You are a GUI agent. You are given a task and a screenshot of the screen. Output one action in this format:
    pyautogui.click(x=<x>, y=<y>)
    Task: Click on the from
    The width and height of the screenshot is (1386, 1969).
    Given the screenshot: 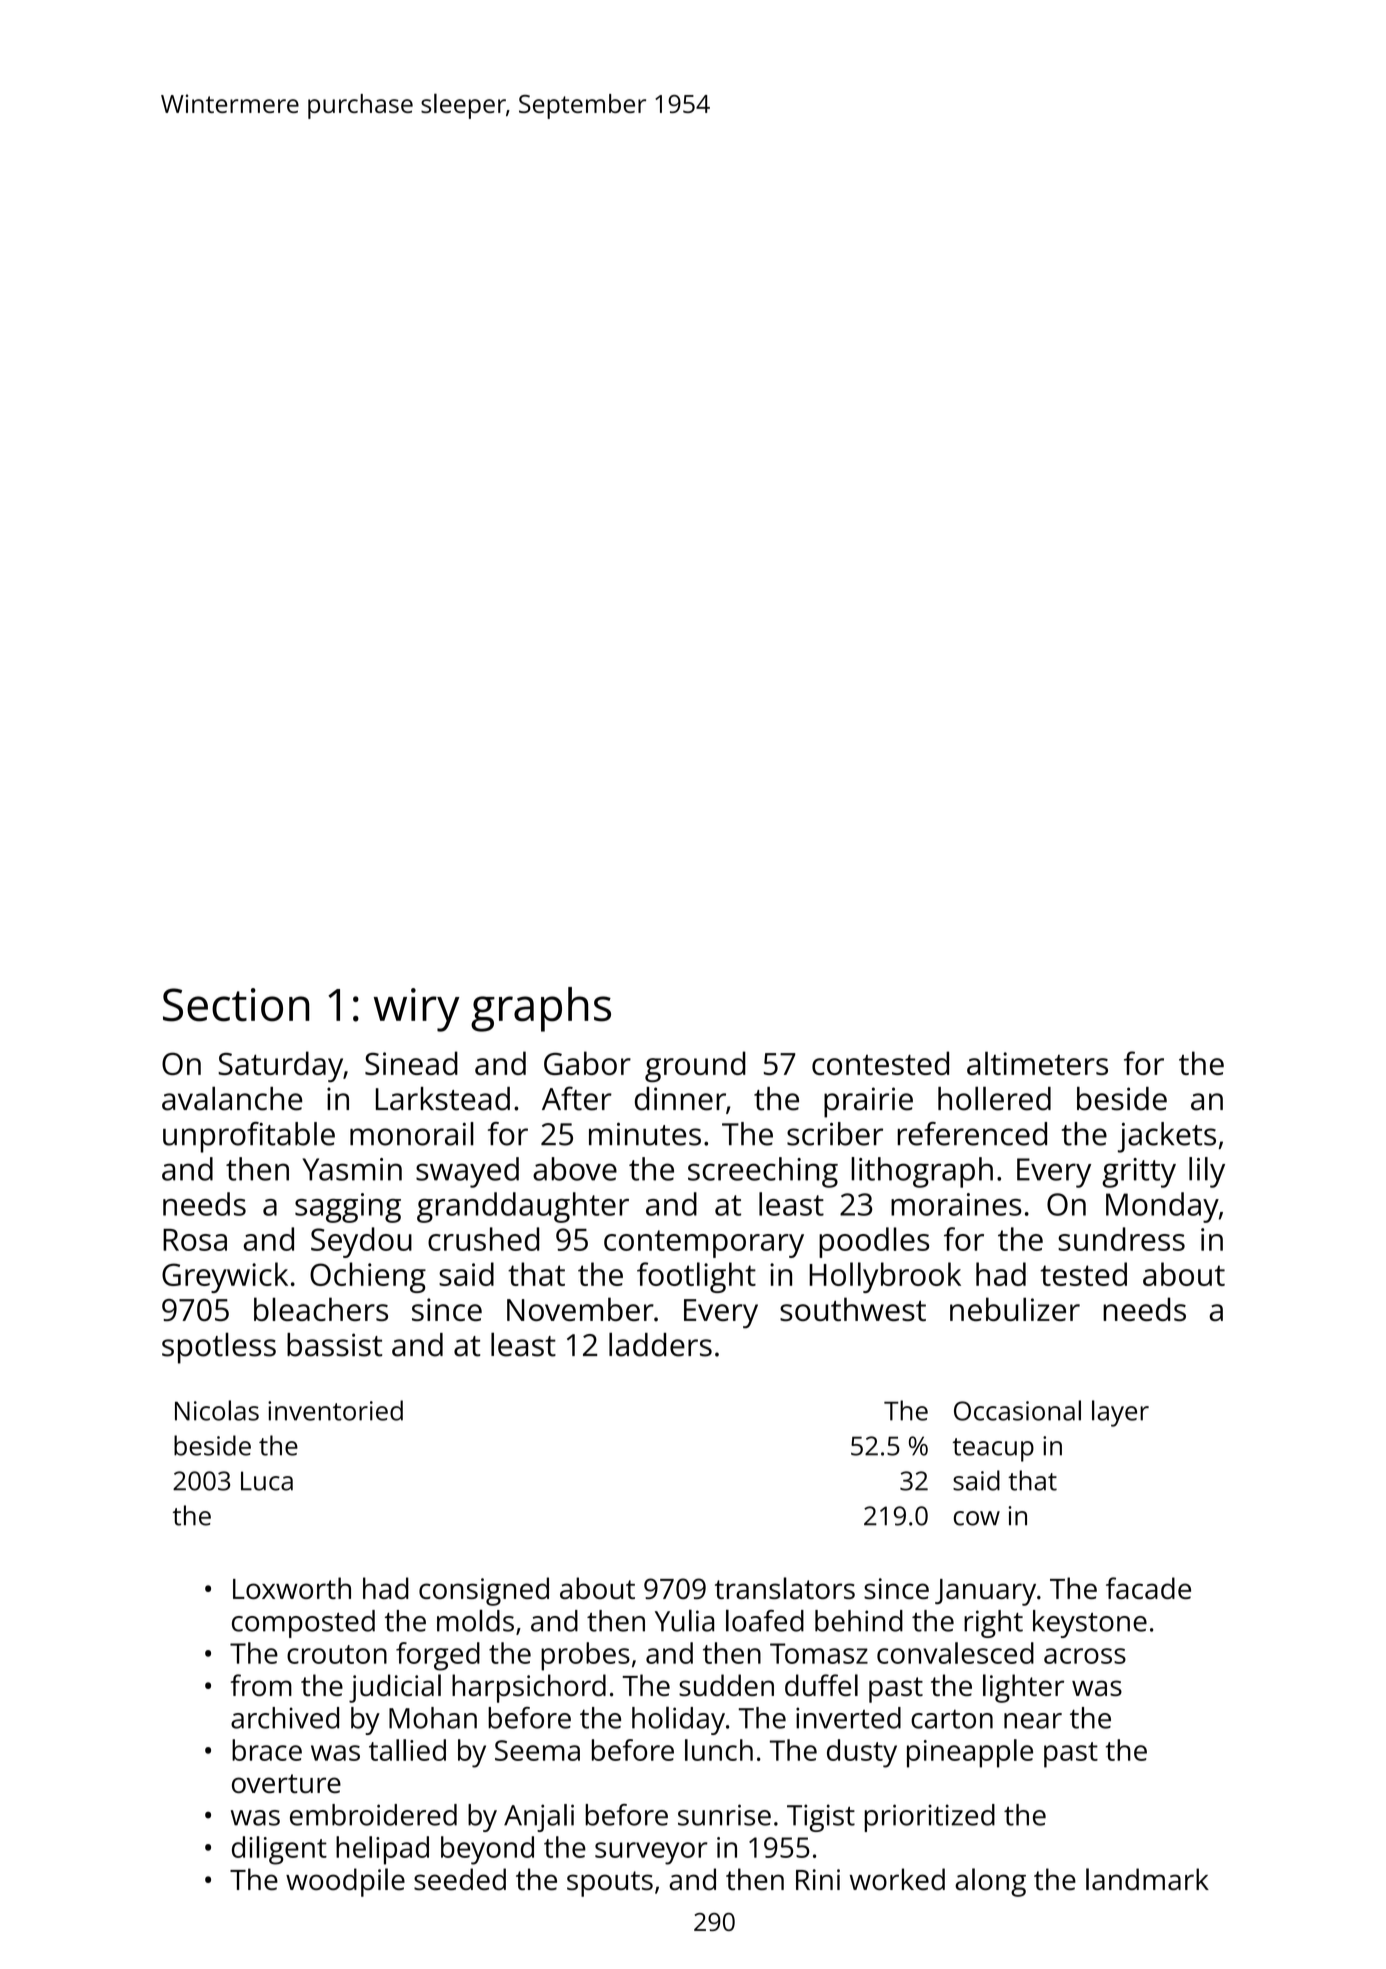 What is the action you would take?
    pyautogui.click(x=261, y=1685)
